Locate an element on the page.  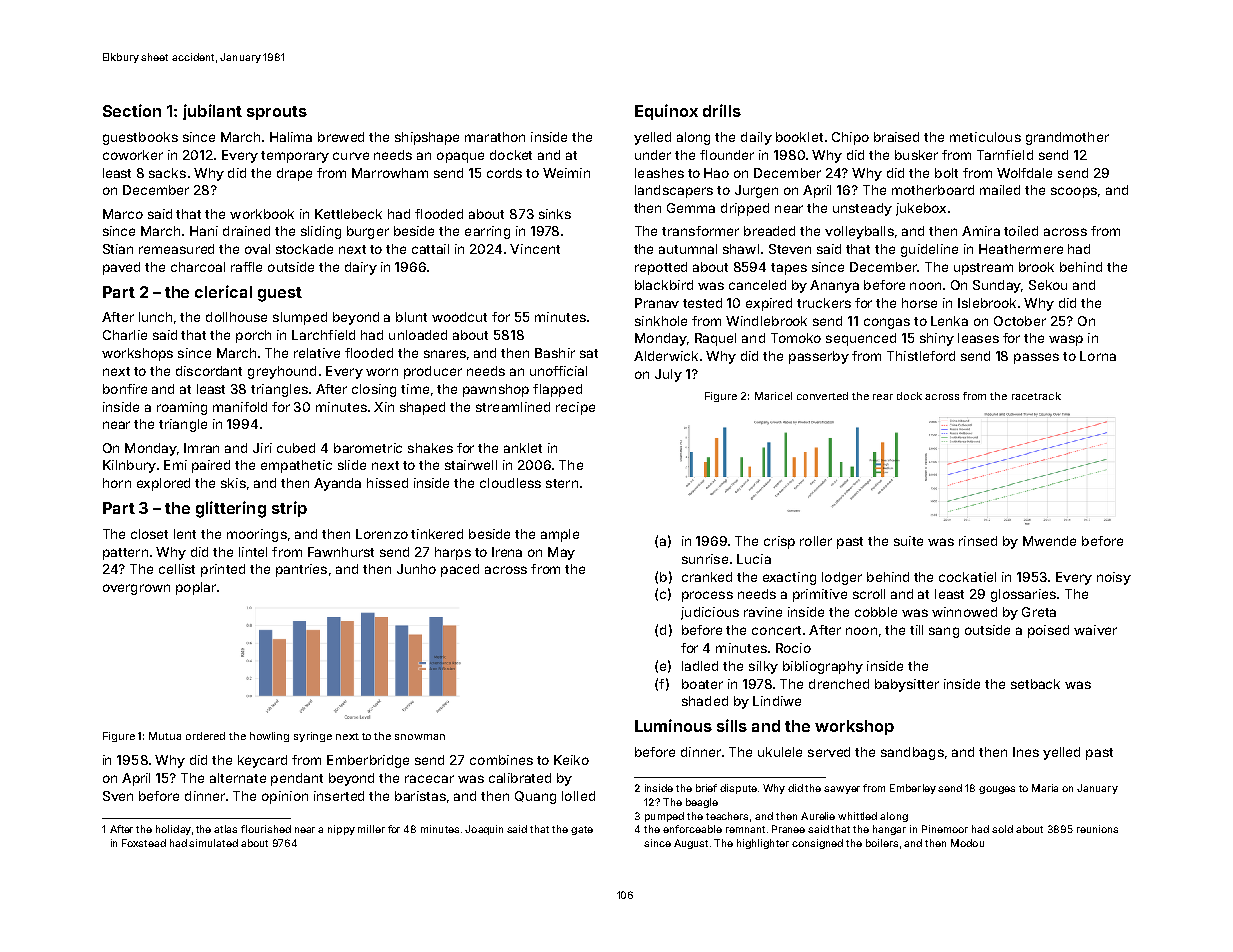
jukebox is located at coordinates (921, 209).
